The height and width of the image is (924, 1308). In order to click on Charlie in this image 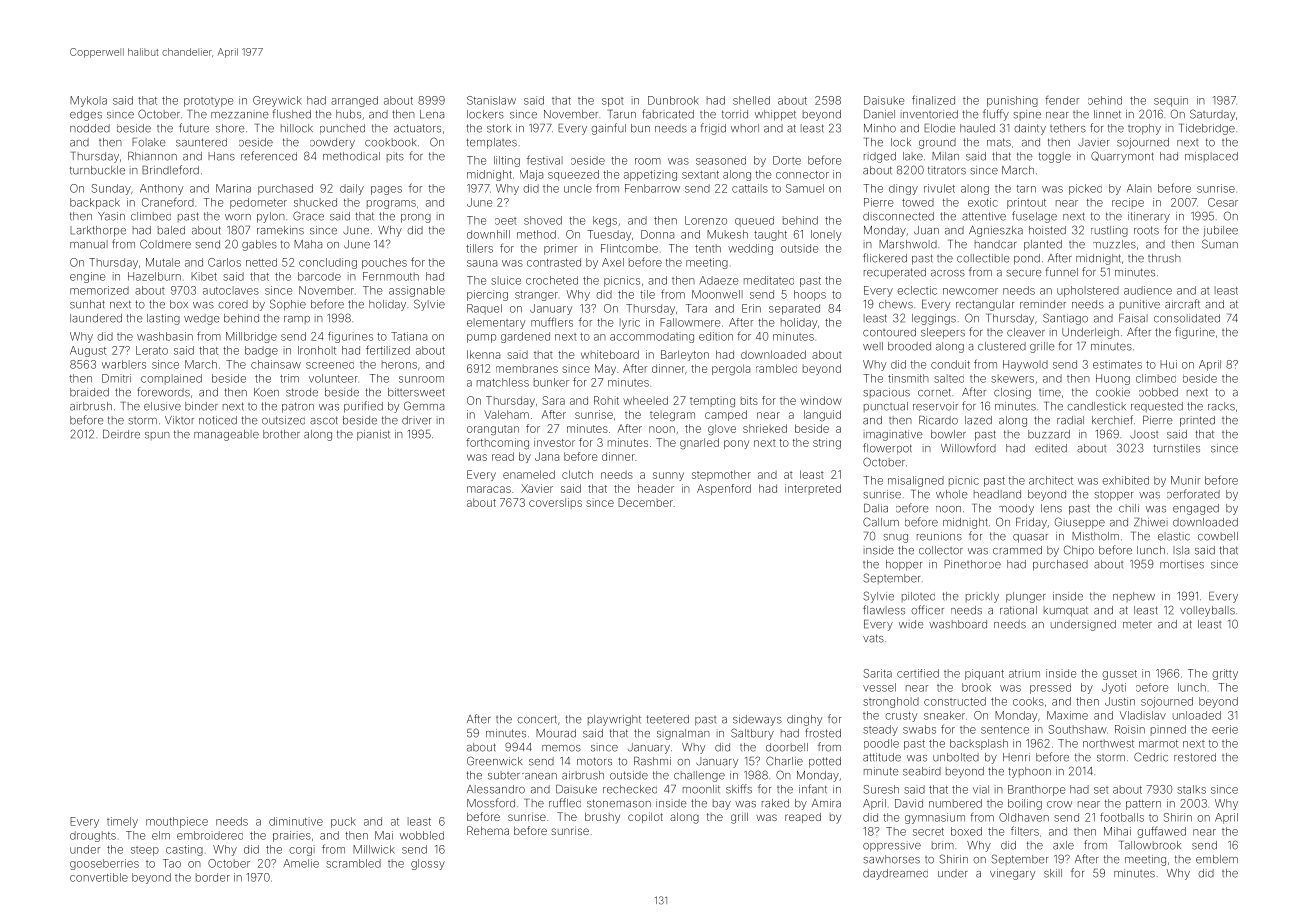, I will do `click(784, 761)`.
